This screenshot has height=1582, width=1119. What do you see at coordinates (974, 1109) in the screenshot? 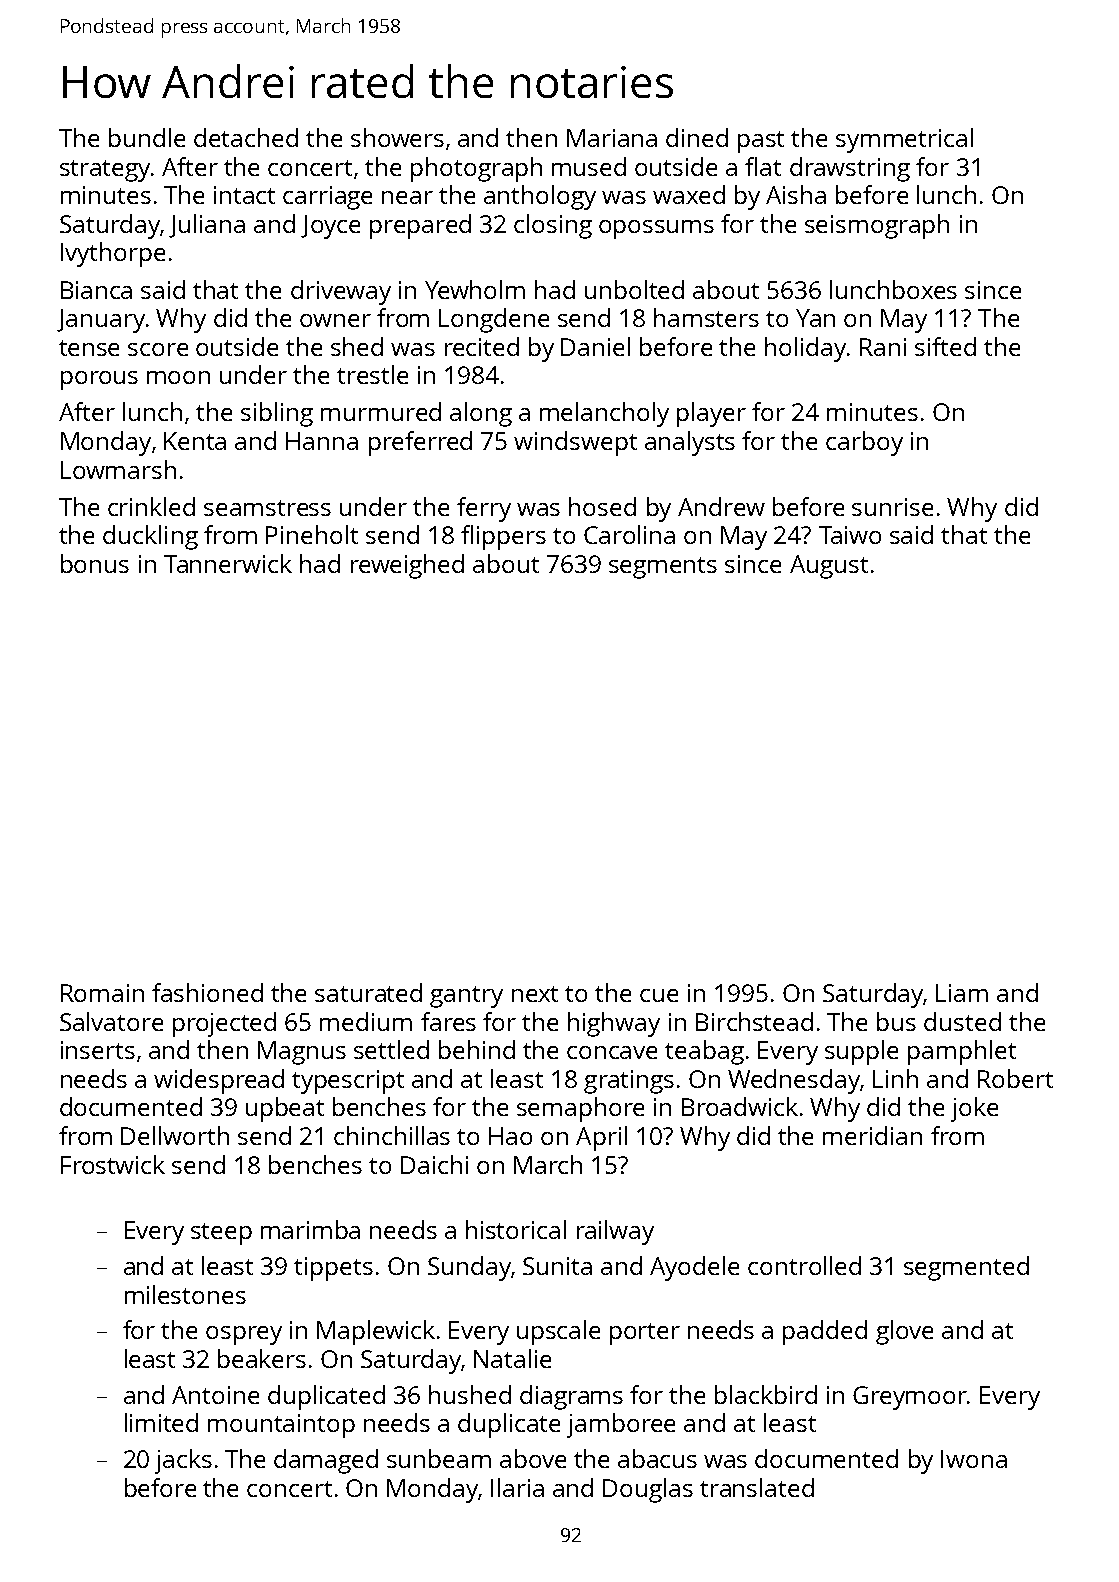
I see `joke` at bounding box center [974, 1109].
